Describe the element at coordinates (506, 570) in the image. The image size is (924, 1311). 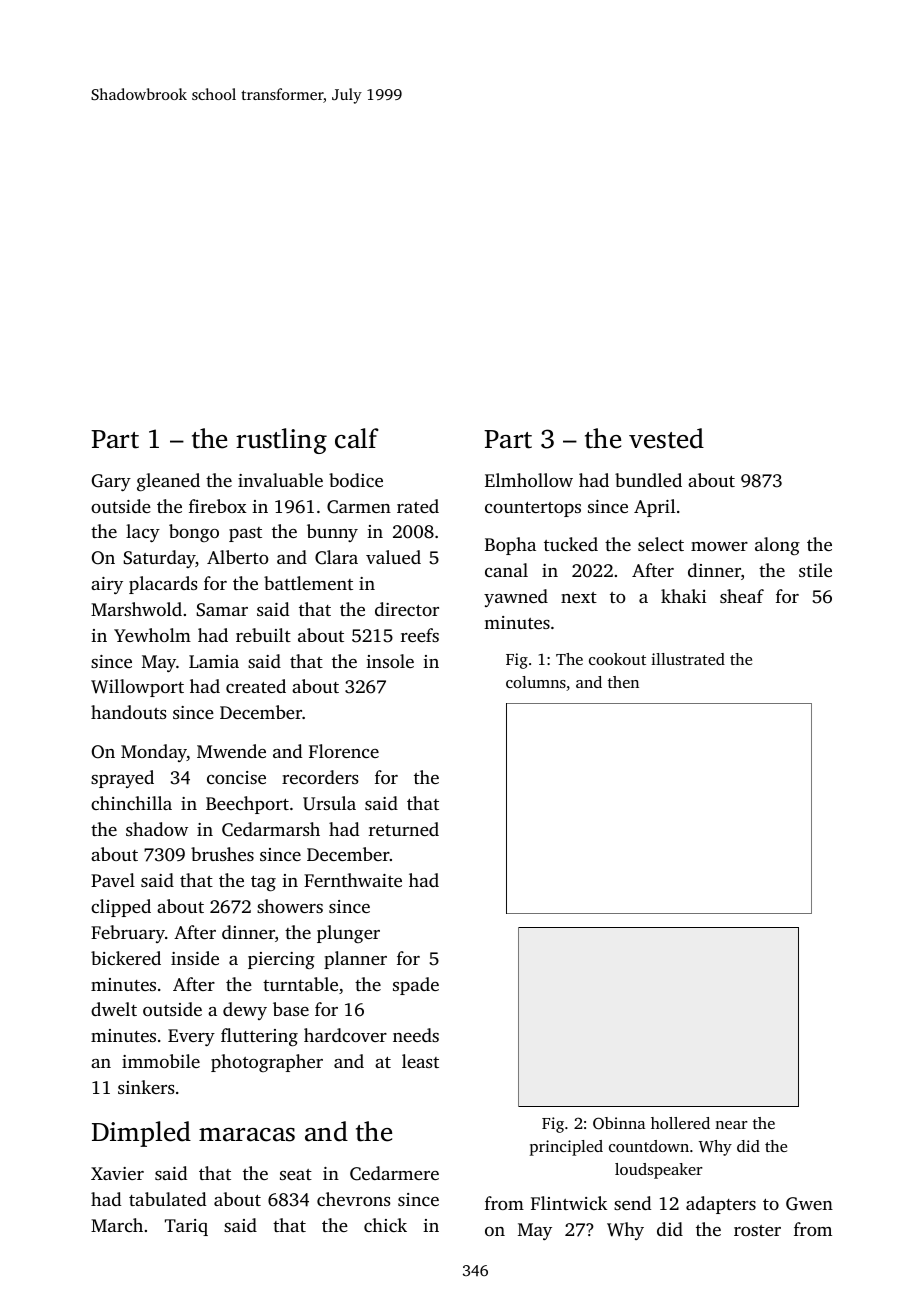
I see `canal` at that location.
